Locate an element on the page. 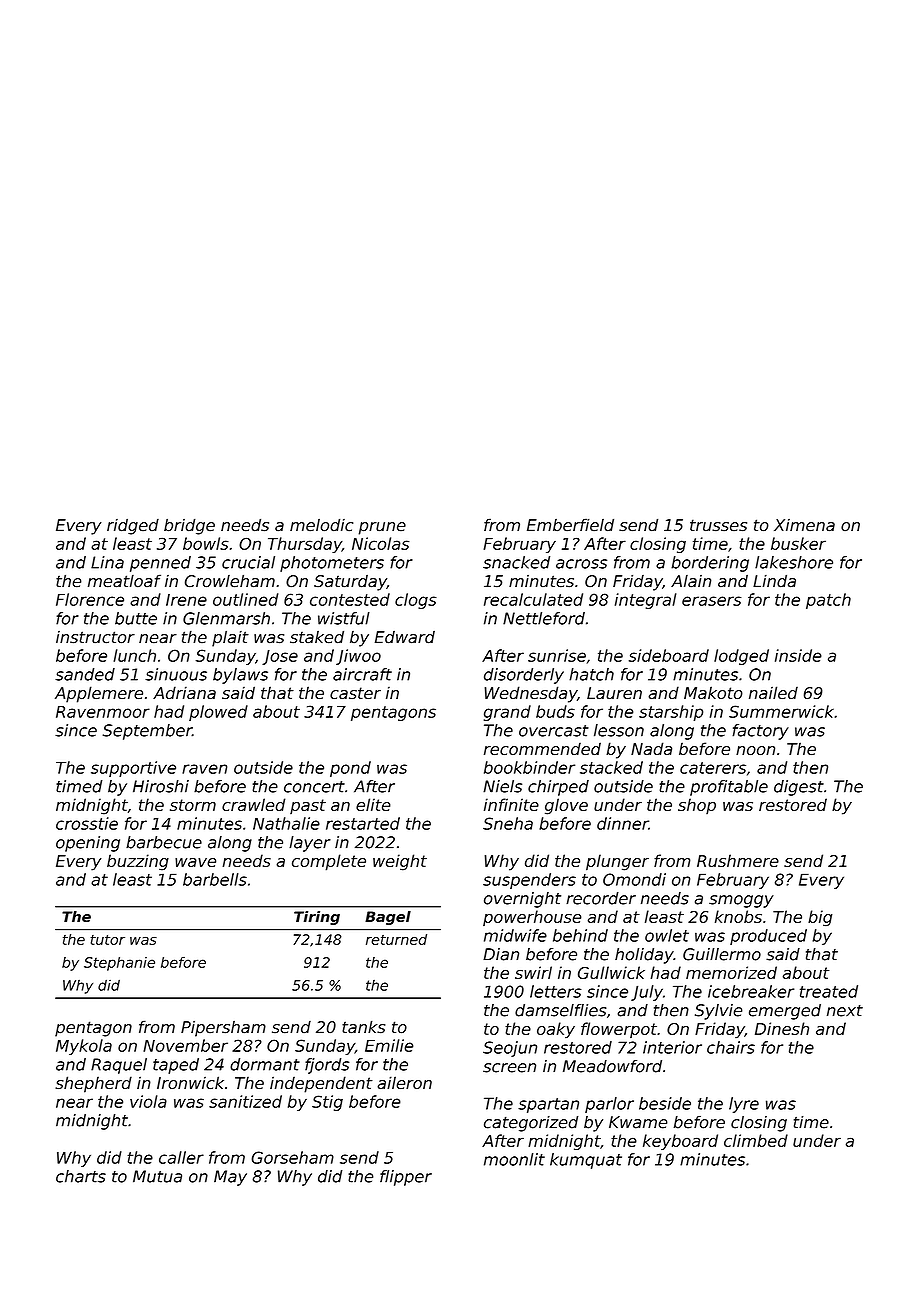 The width and height of the page is (924, 1314). factory is located at coordinates (760, 732).
